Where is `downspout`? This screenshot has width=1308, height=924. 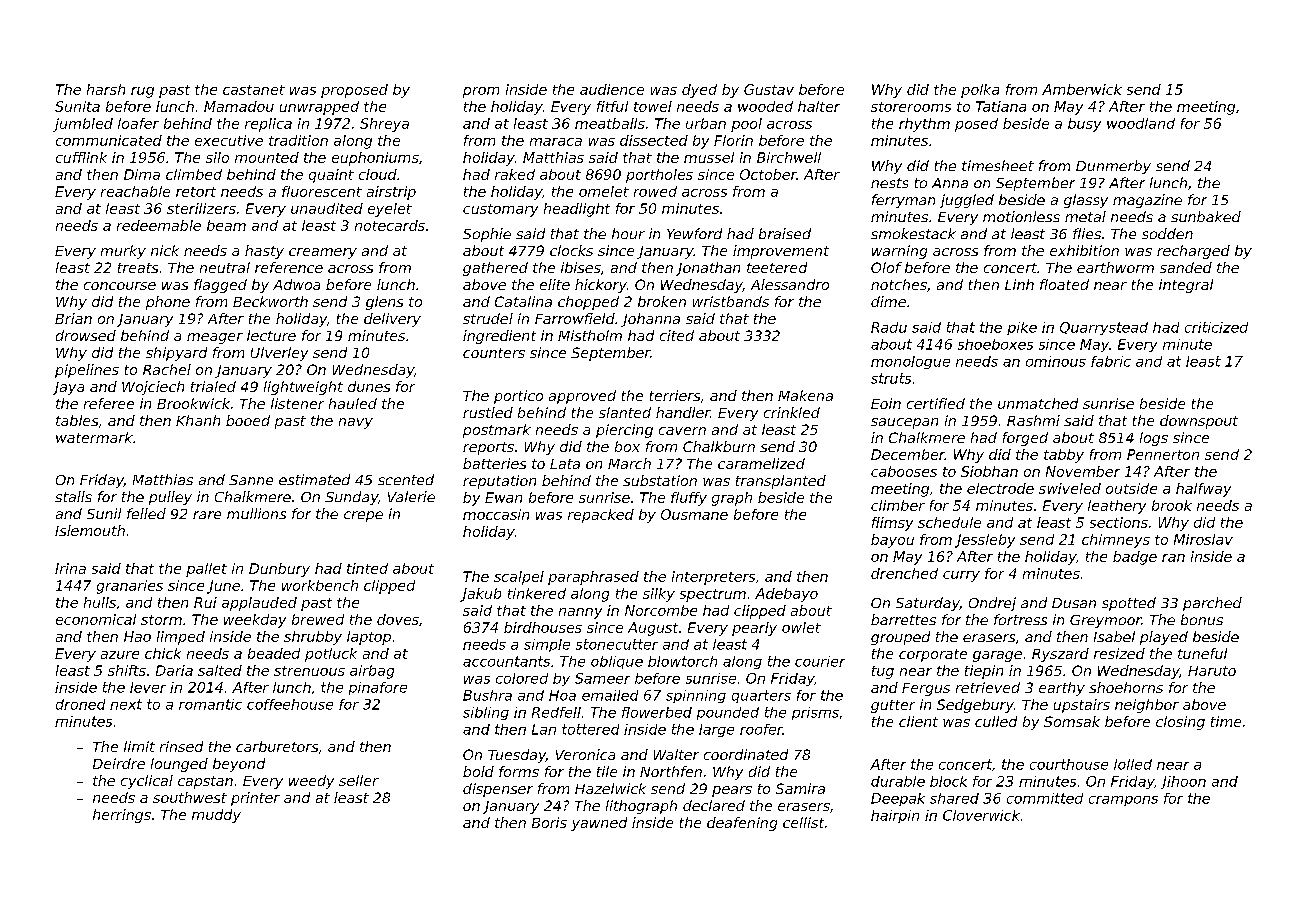 downspout is located at coordinates (1199, 422).
